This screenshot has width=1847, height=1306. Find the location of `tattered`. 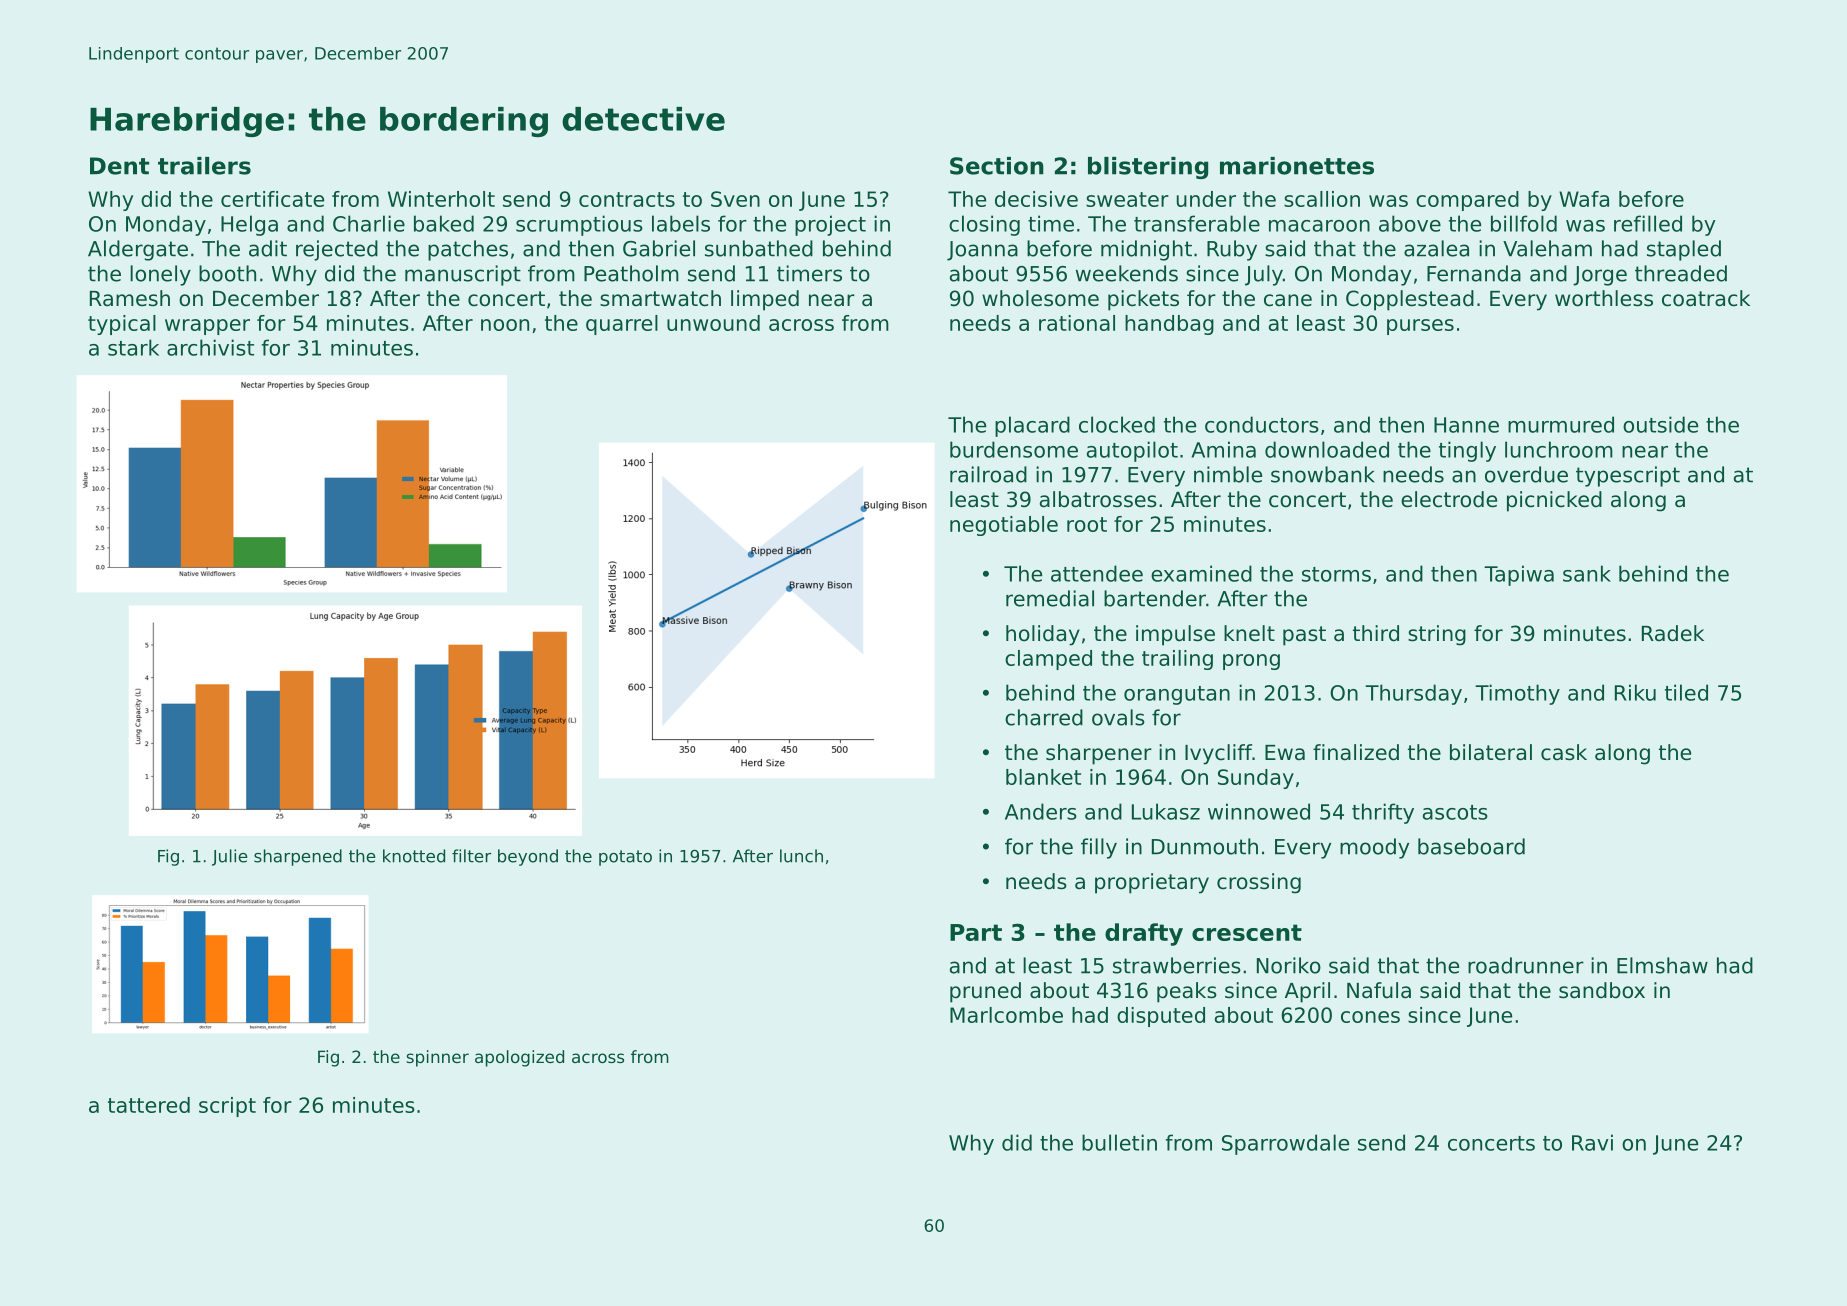

tattered is located at coordinates (149, 1105).
